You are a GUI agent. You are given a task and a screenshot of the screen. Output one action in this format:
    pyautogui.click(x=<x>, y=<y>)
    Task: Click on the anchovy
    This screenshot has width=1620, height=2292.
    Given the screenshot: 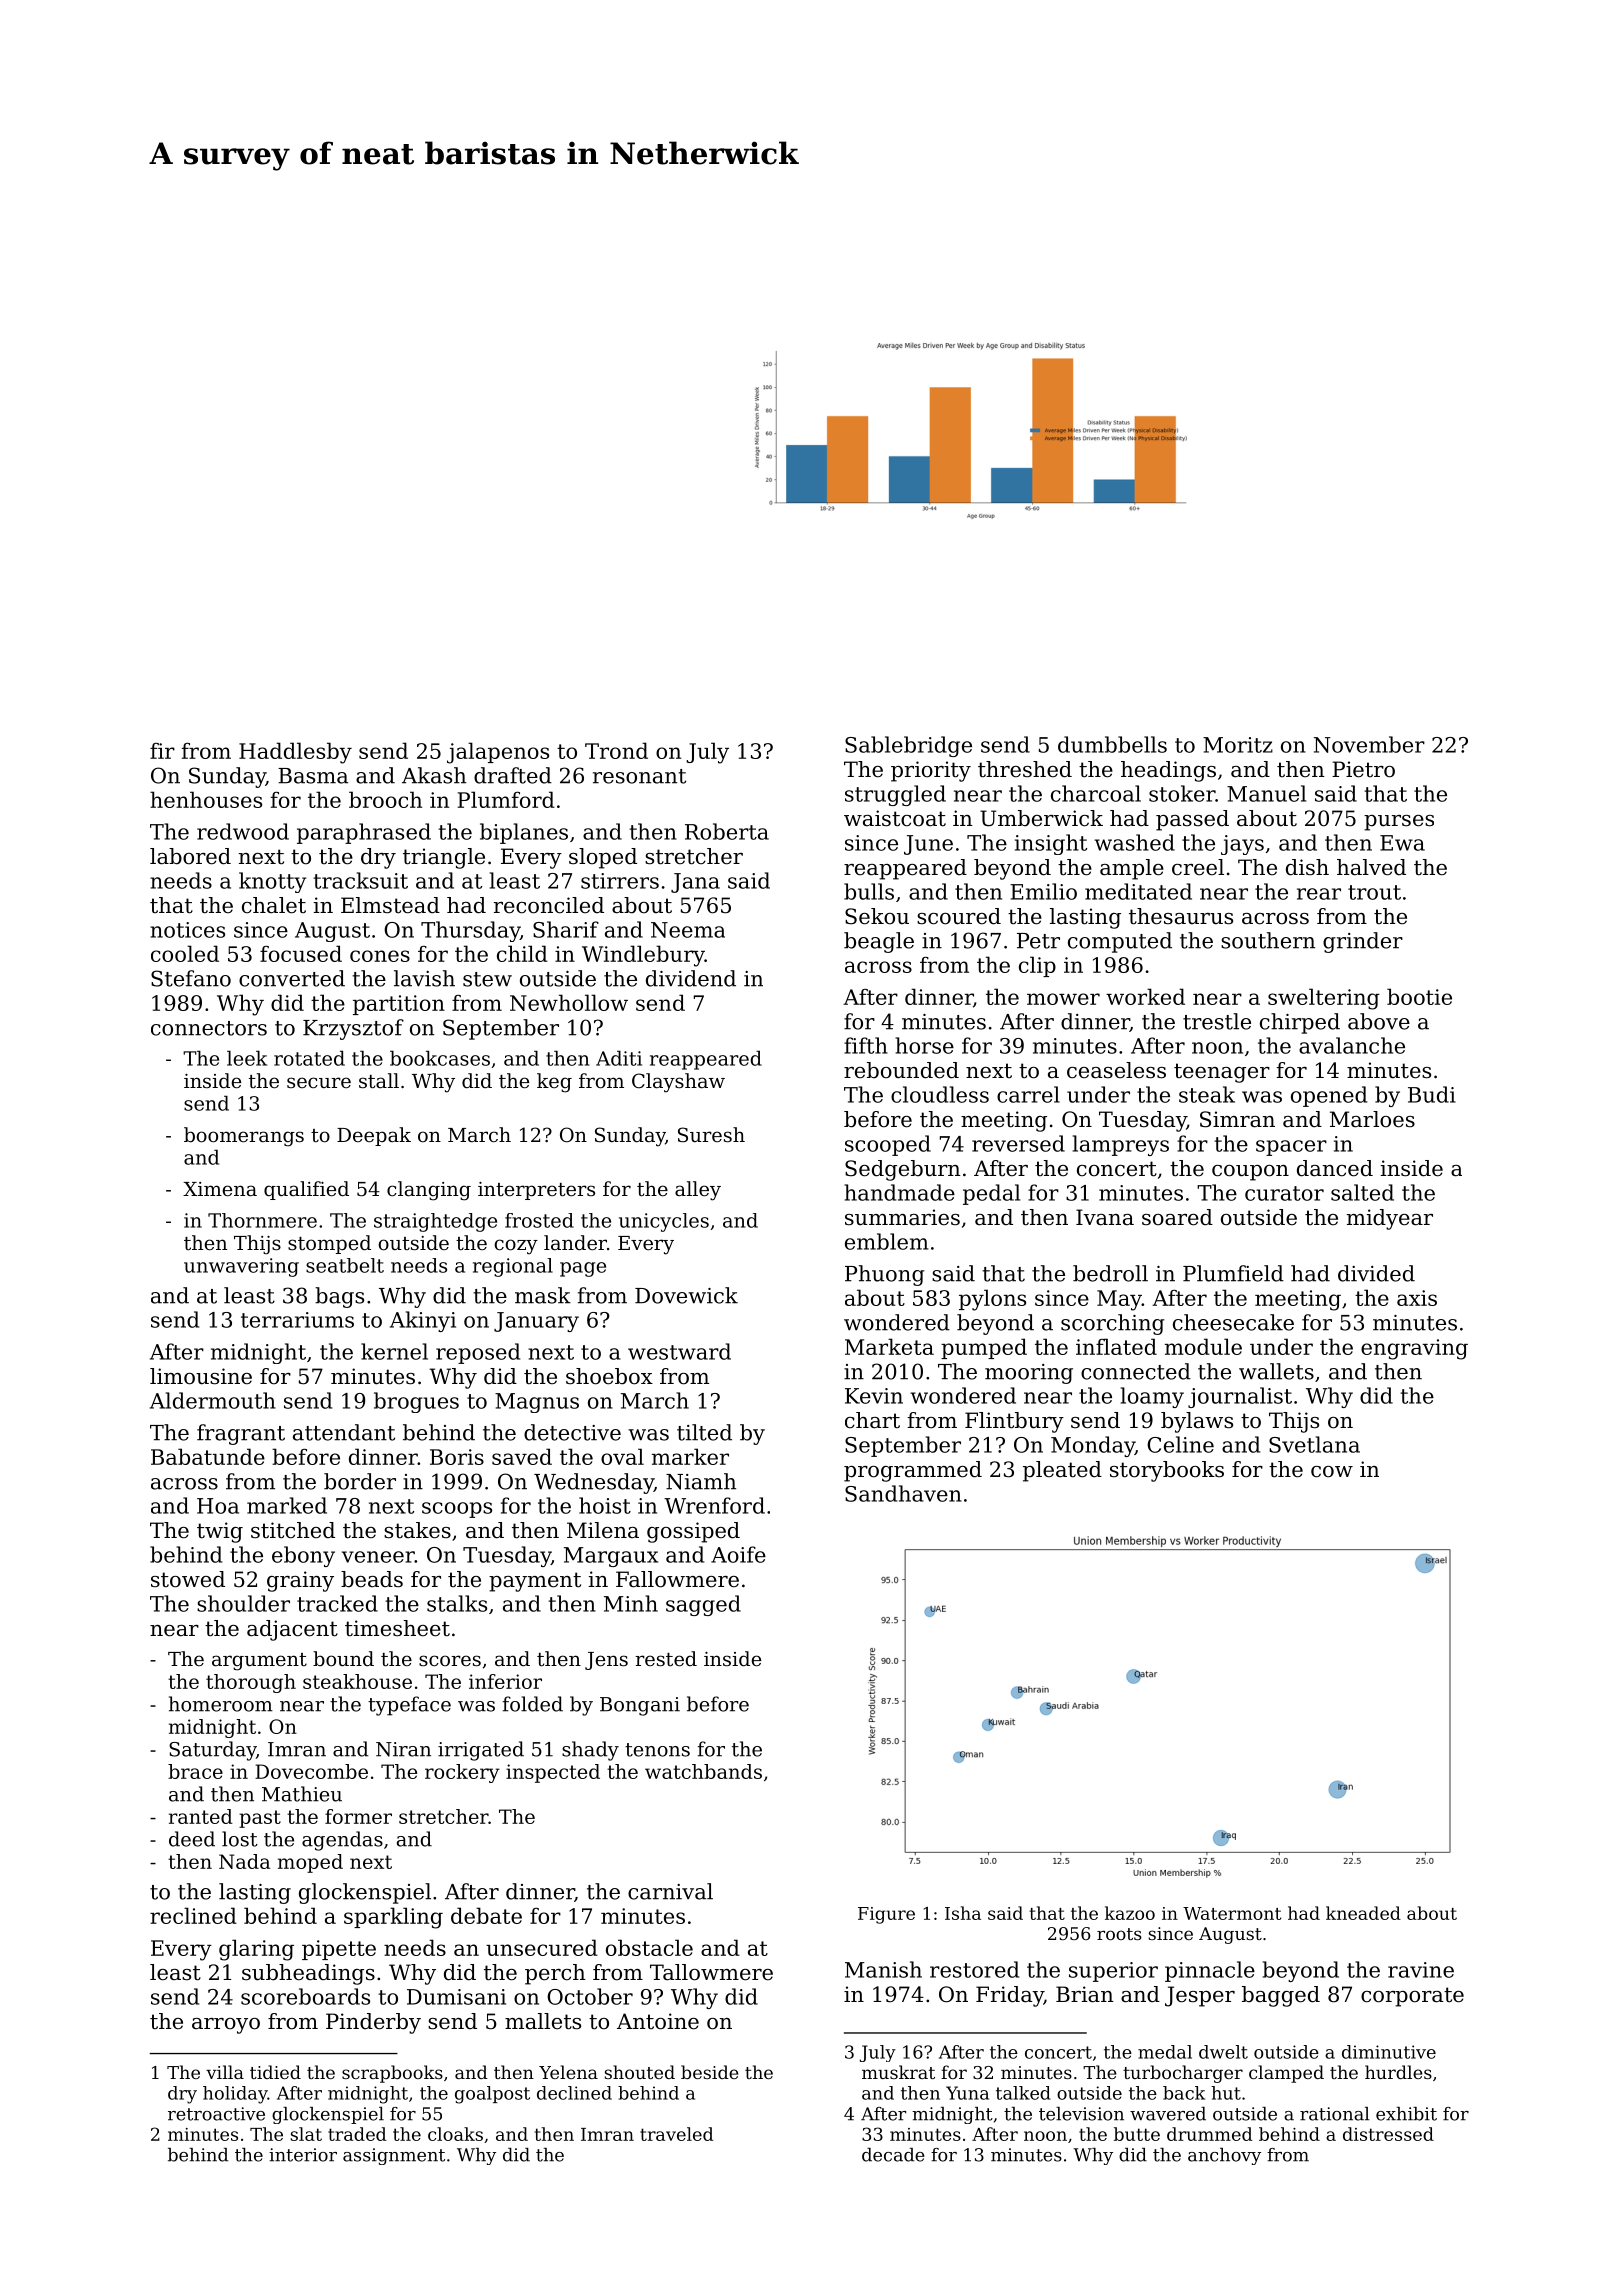 What is the action you would take?
    pyautogui.click(x=1224, y=2156)
